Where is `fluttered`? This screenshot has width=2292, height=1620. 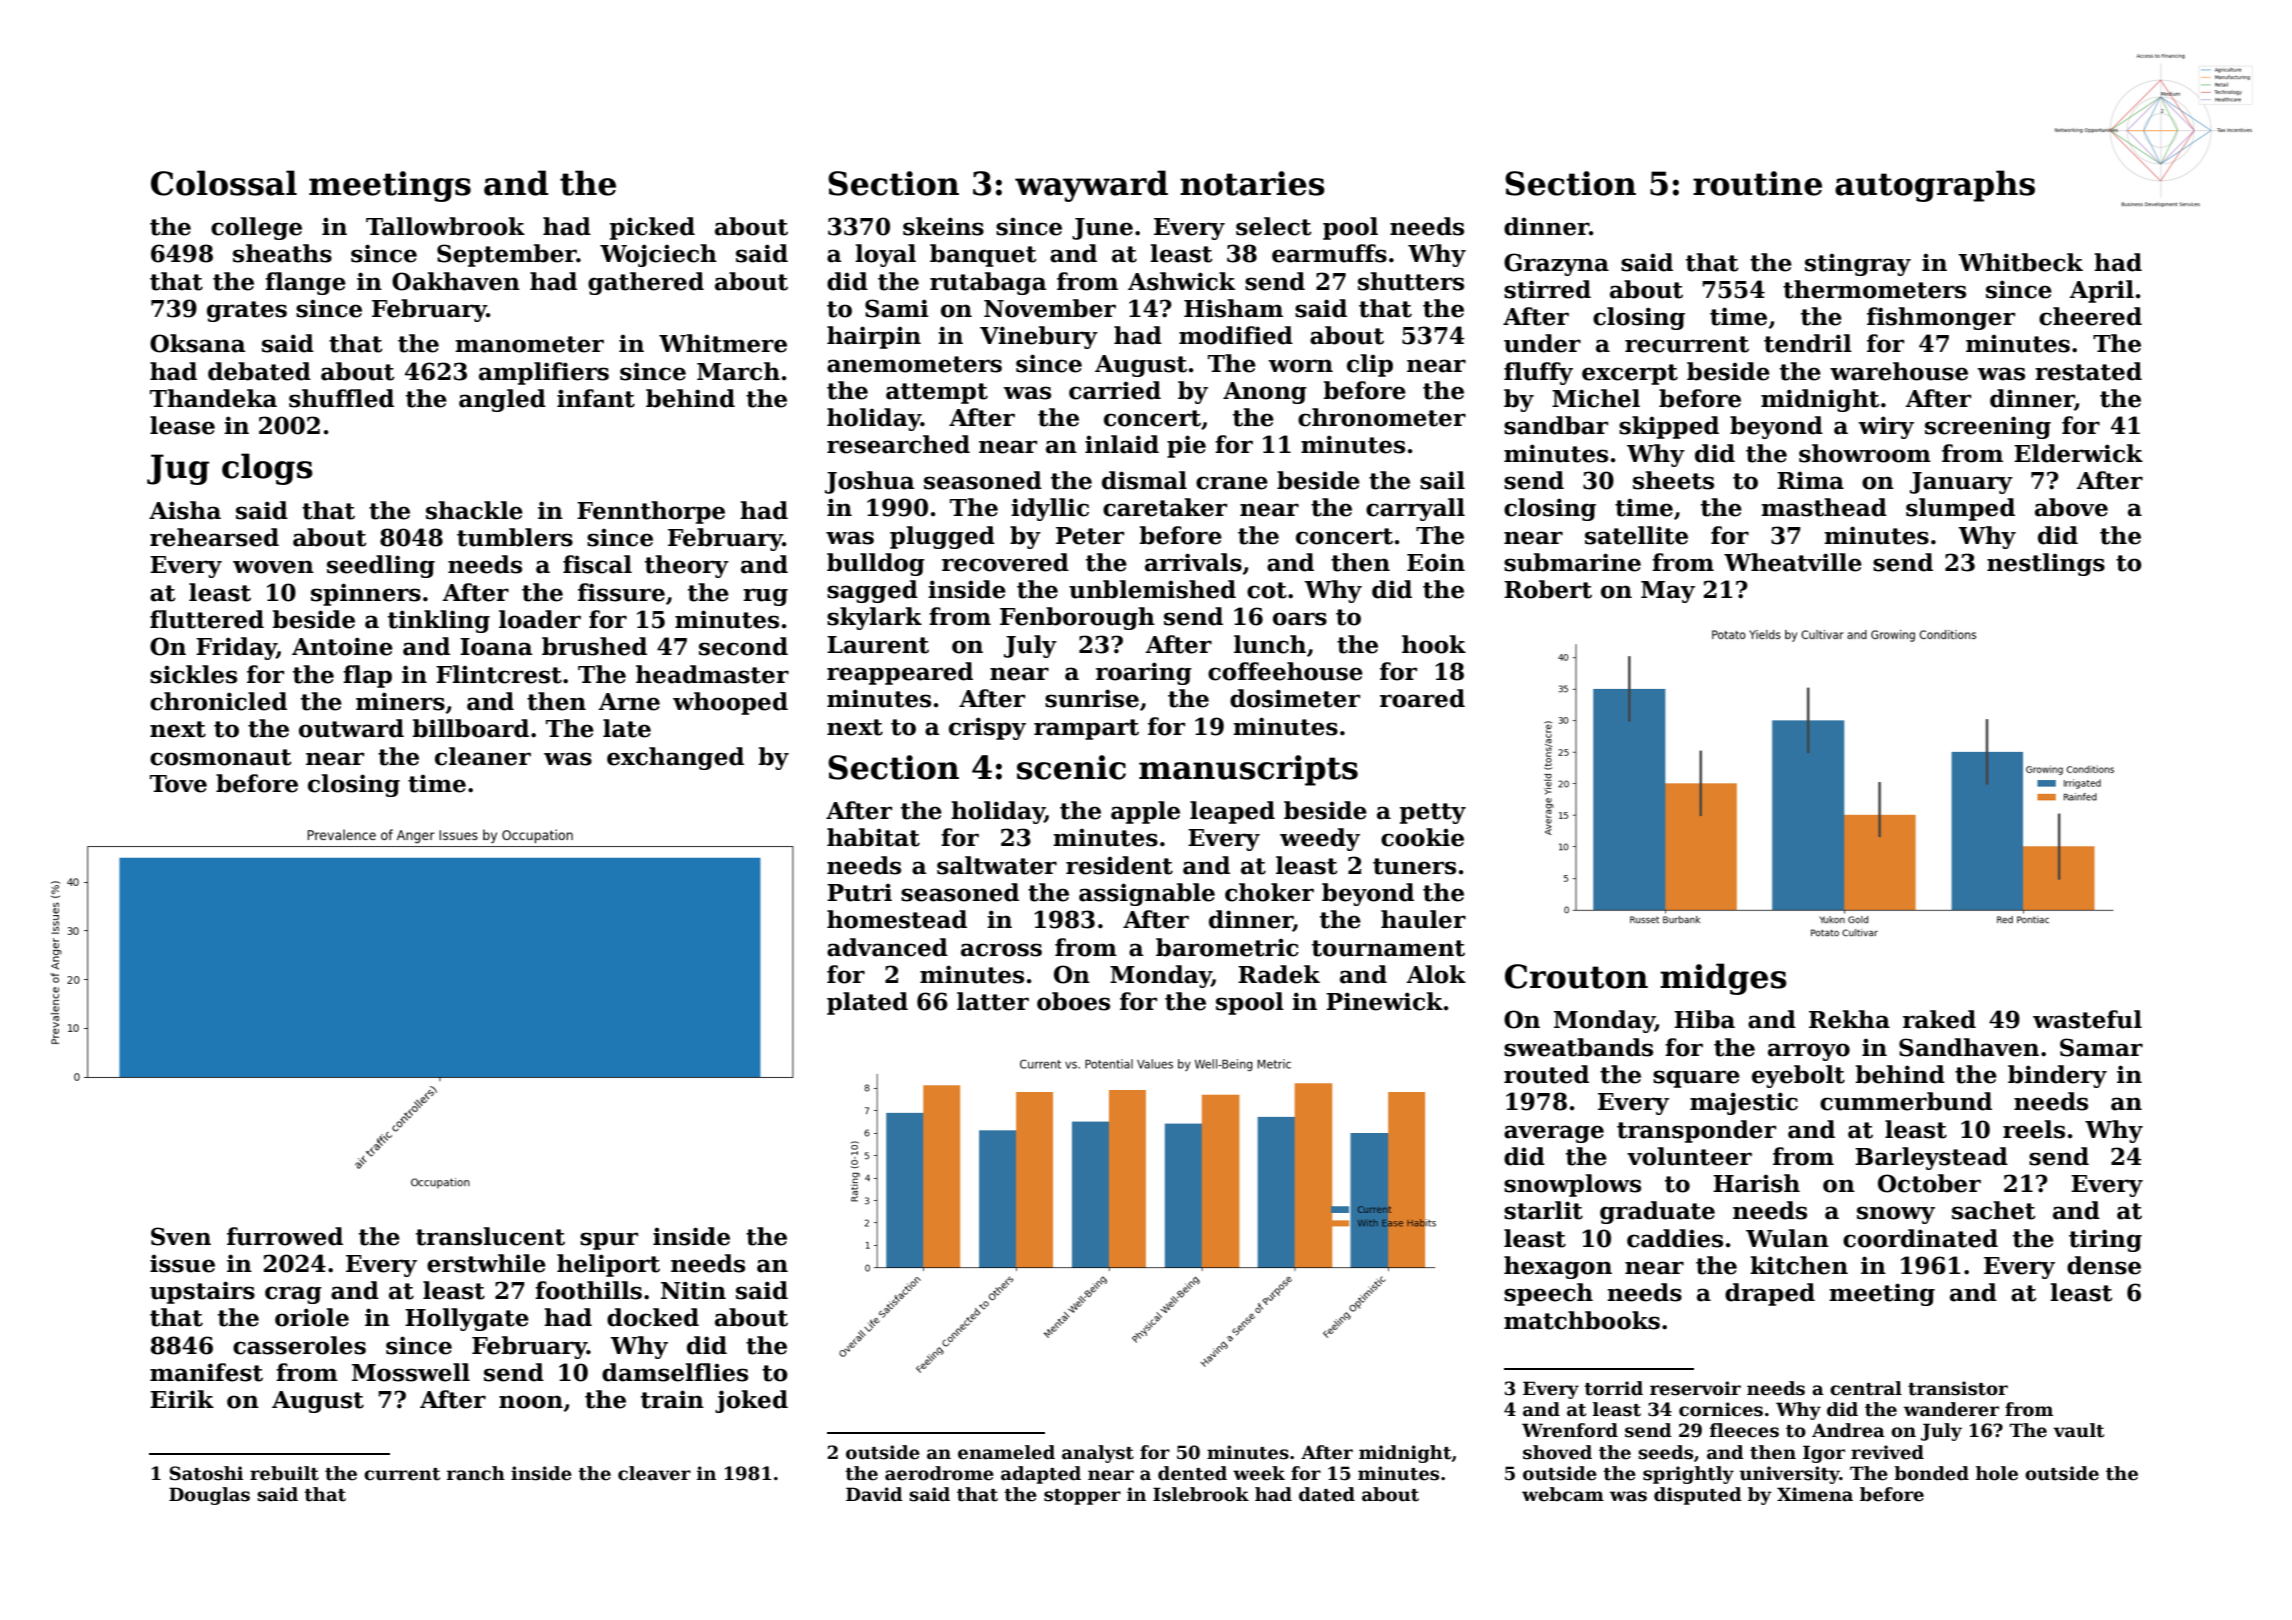 fluttered is located at coordinates (207, 619).
